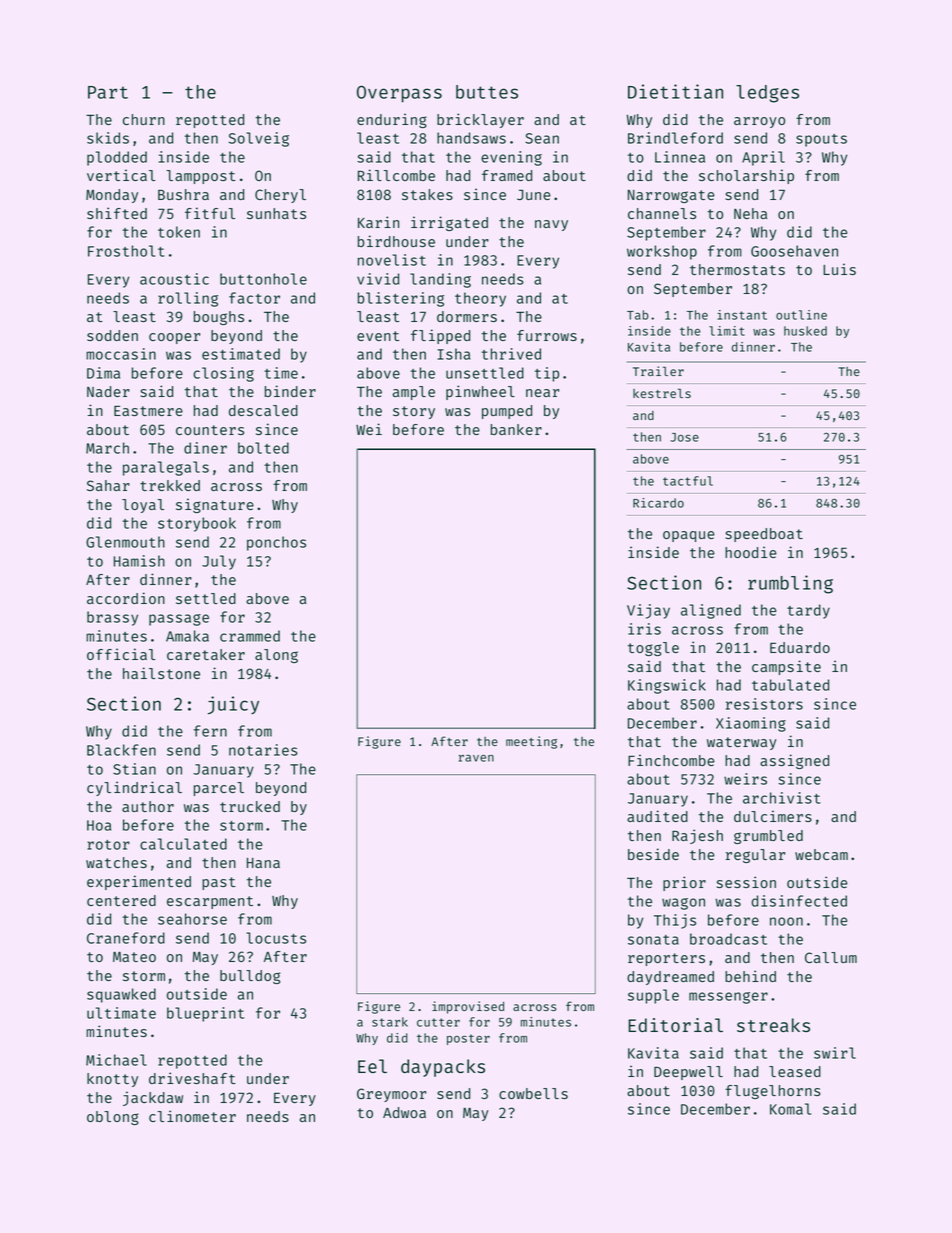  What do you see at coordinates (662, 213) in the document?
I see `channels` at bounding box center [662, 213].
